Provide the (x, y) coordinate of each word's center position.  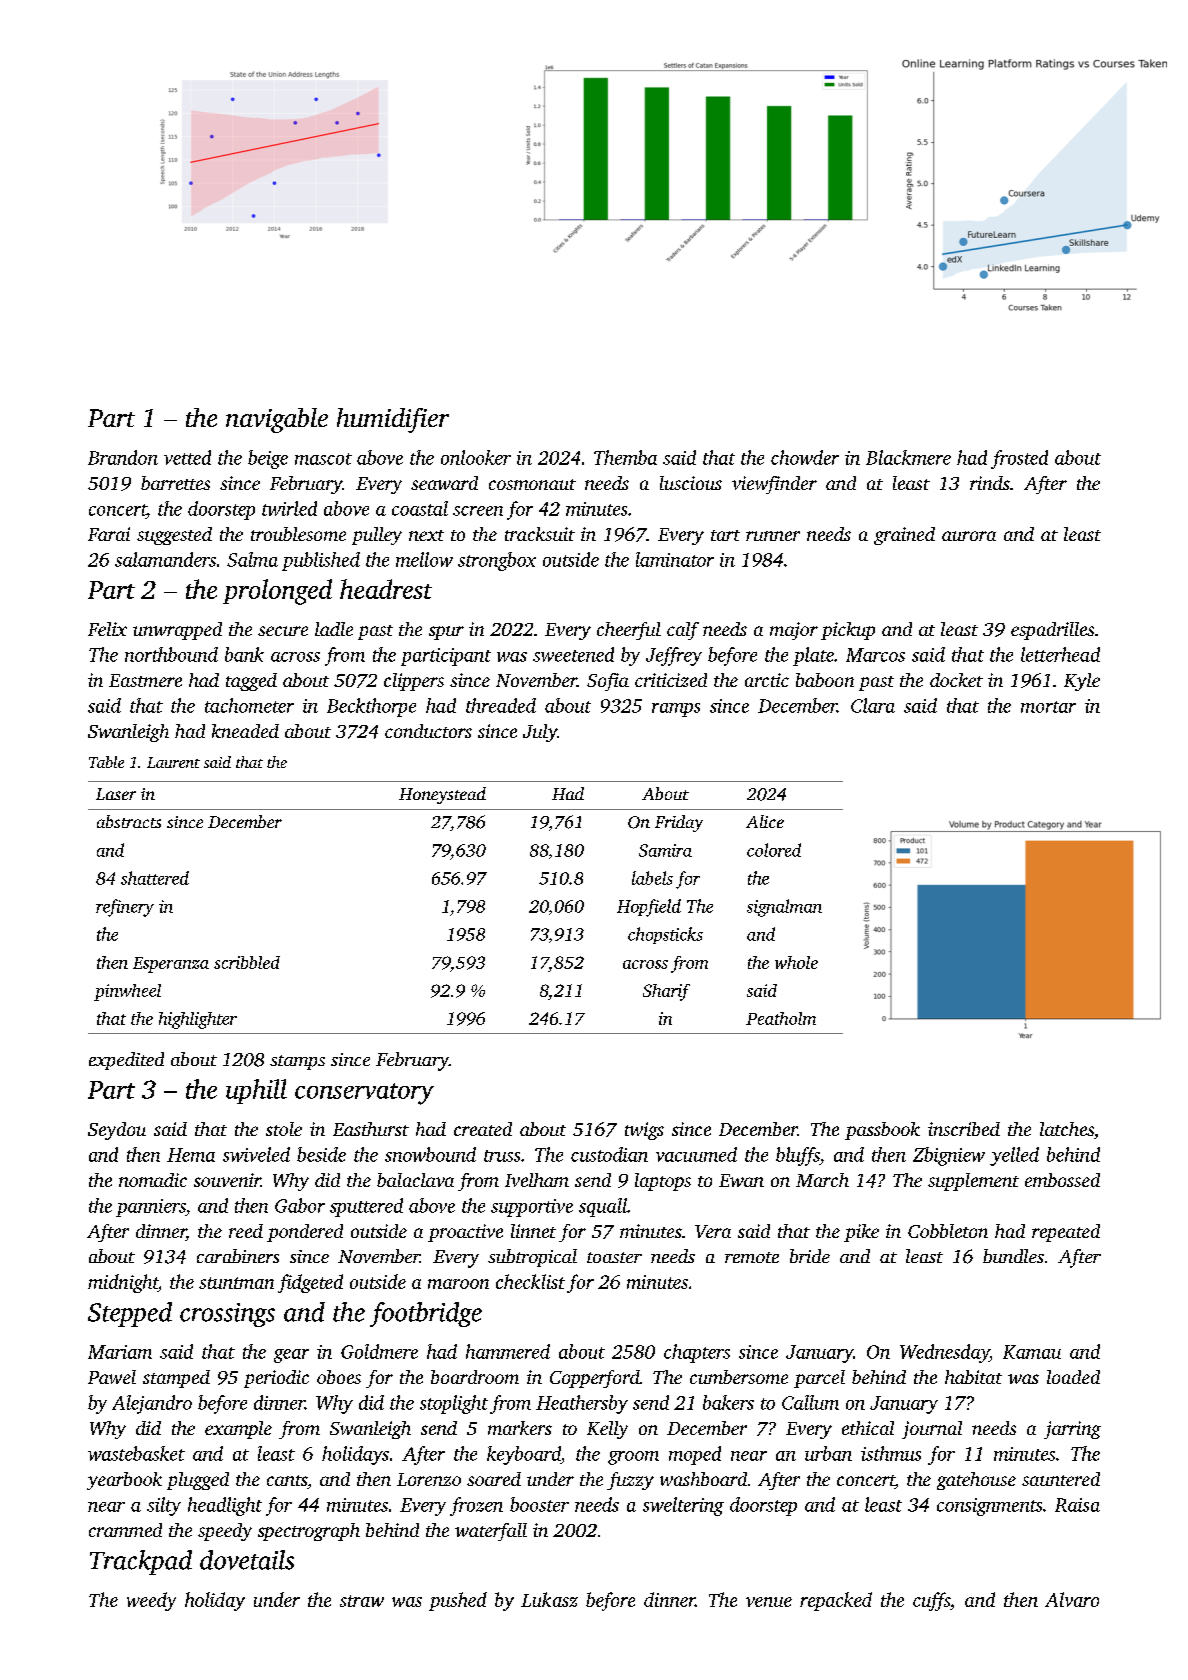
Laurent (173, 762)
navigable (277, 420)
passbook (882, 1131)
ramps (676, 710)
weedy (151, 1601)
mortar (1048, 707)
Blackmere (908, 457)
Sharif (666, 992)
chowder (805, 457)
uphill (256, 1091)
